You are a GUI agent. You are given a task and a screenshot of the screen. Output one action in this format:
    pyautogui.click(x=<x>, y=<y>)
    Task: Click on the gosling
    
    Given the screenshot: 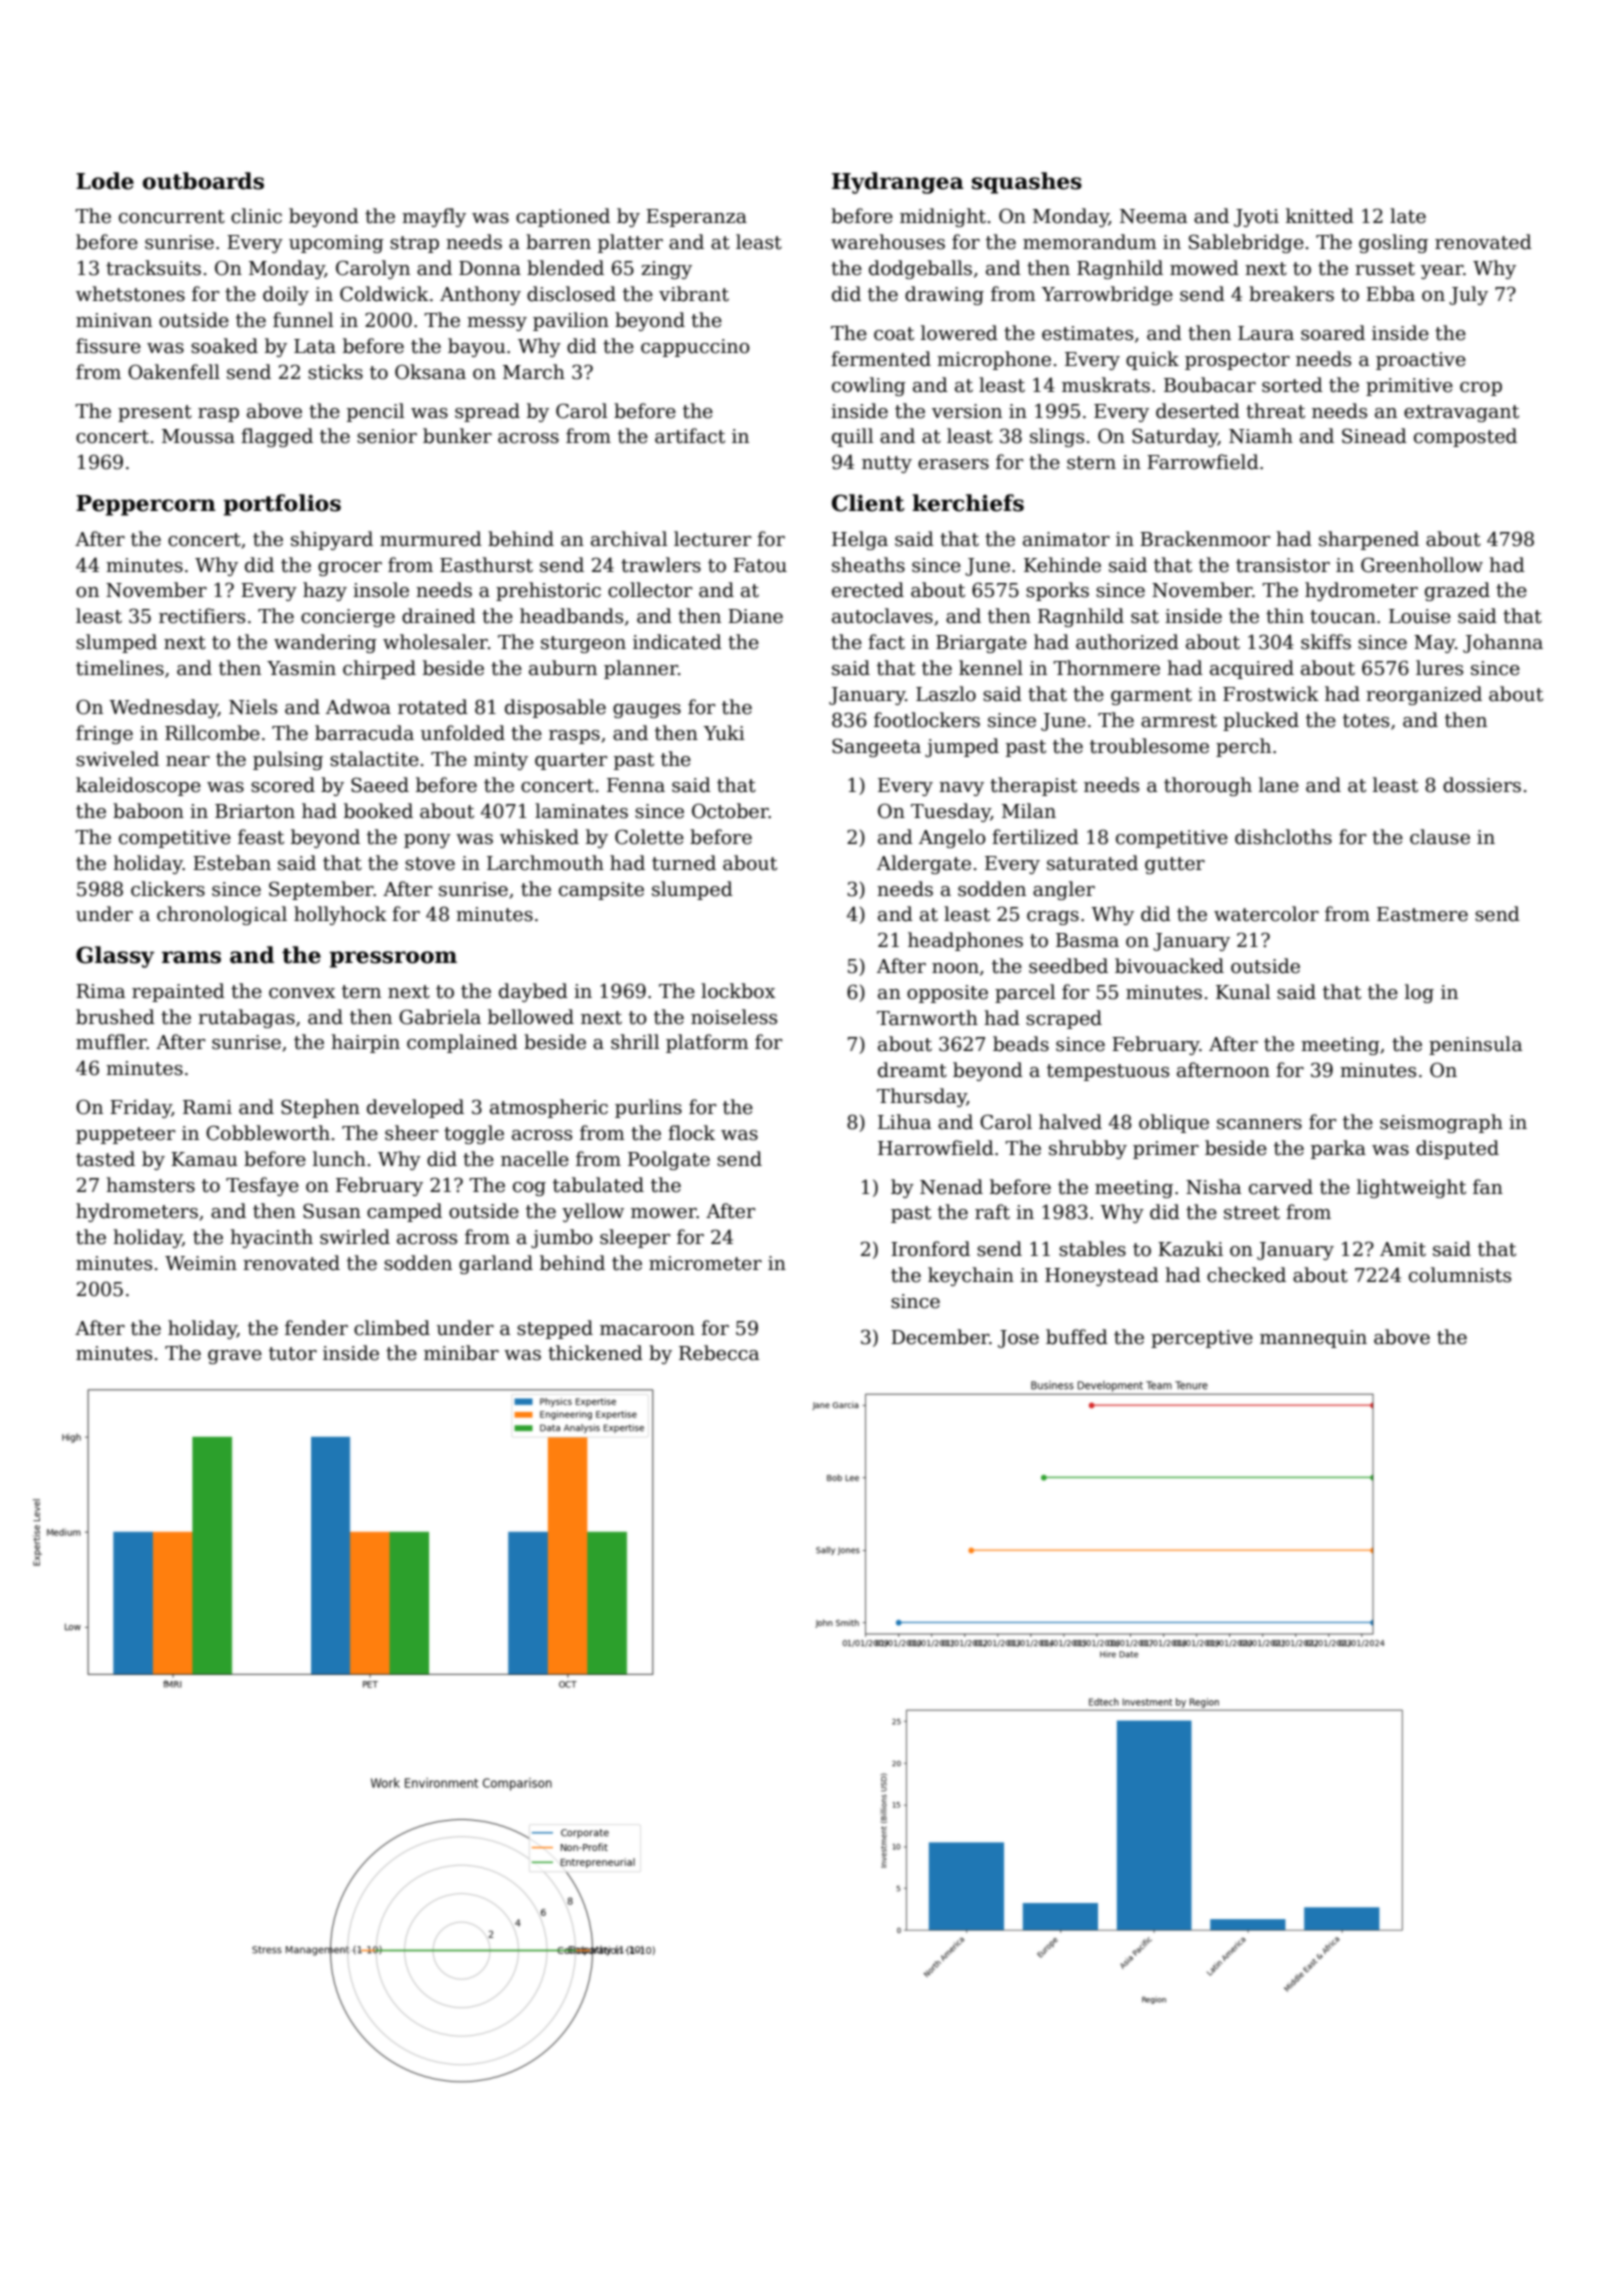 What is the action you would take?
    pyautogui.click(x=1393, y=243)
